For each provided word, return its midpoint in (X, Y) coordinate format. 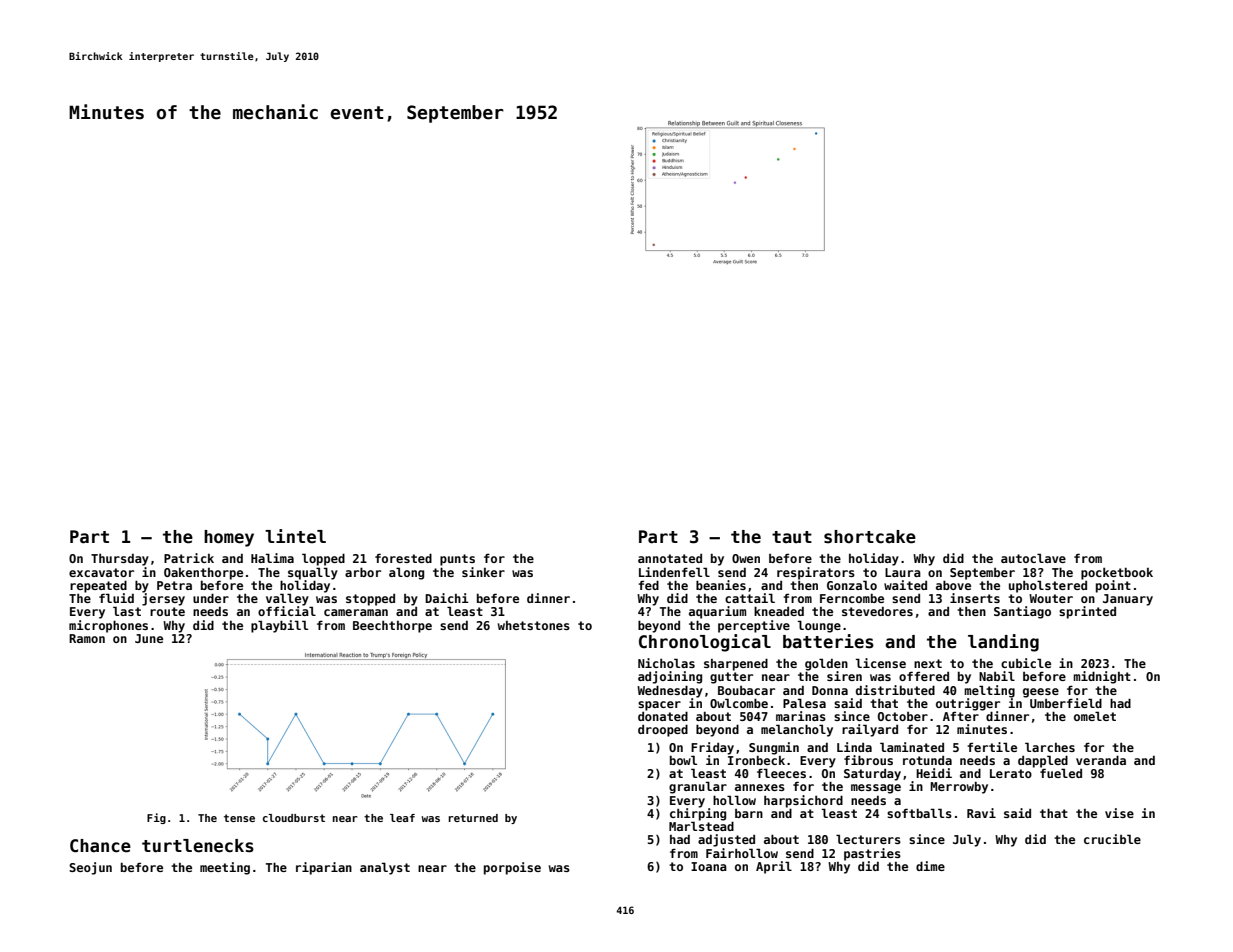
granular (698, 787)
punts (457, 560)
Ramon (87, 638)
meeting (225, 868)
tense (239, 818)
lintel (295, 536)
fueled (1061, 773)
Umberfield (1066, 703)
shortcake (870, 537)
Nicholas (666, 663)
